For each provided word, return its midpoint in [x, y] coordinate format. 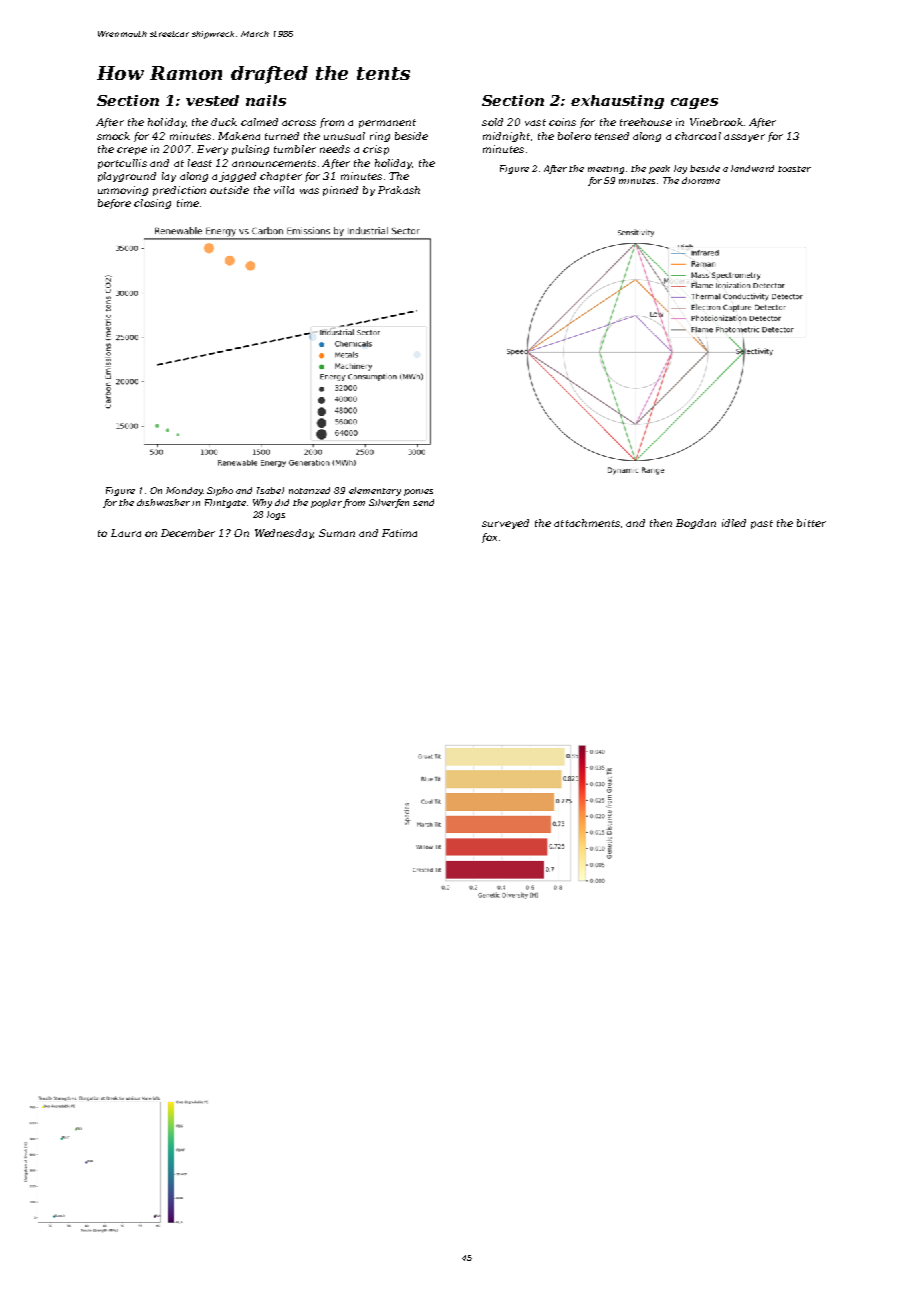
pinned [340, 191]
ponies [418, 492]
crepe [132, 151]
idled [734, 523]
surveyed [505, 524]
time [188, 203]
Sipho [220, 491]
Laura [126, 533]
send [423, 502]
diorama [701, 180]
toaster [794, 169]
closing [152, 204]
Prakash [399, 190]
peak [659, 169]
